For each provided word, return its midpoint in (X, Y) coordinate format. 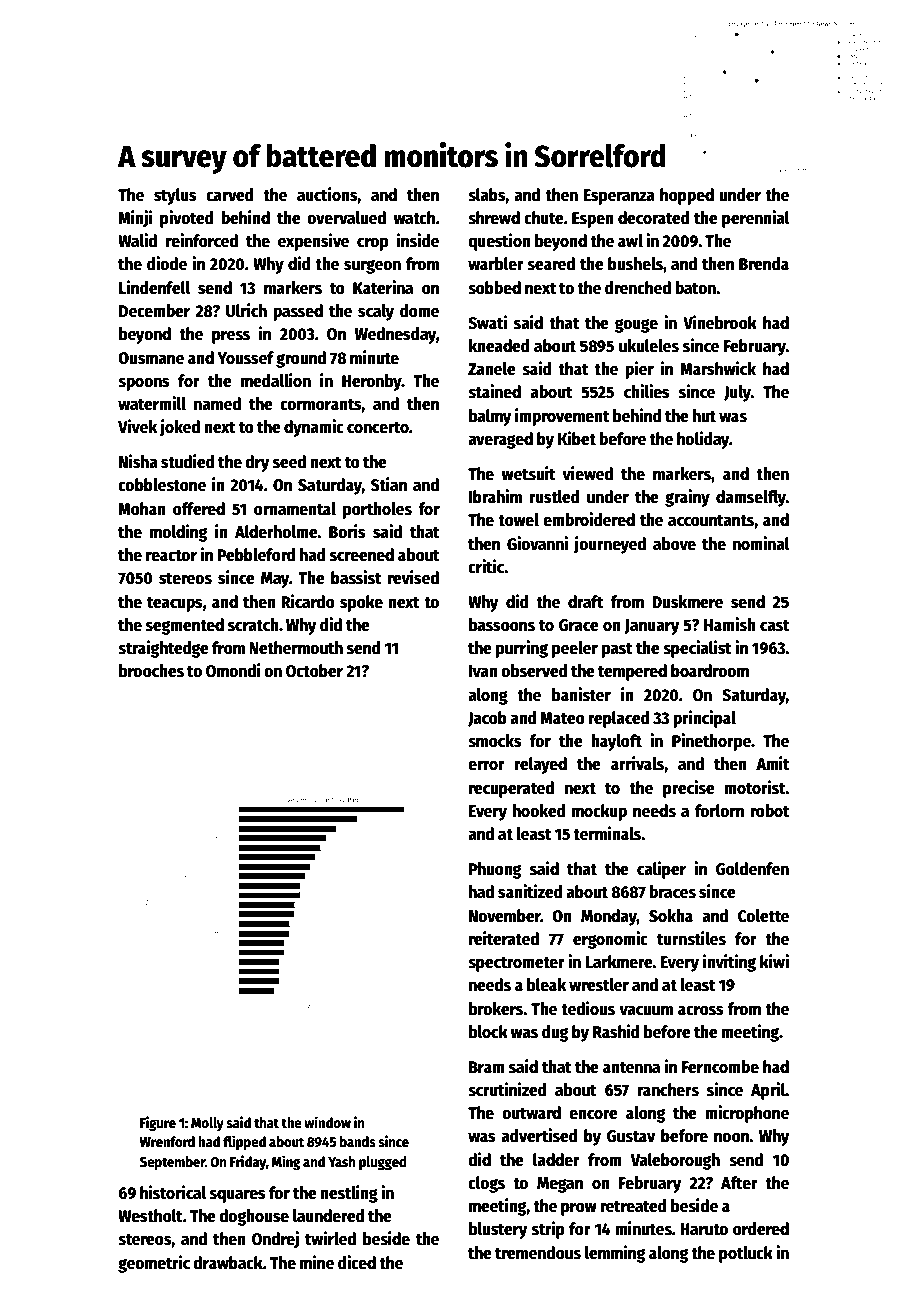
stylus (175, 196)
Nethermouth (296, 648)
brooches (151, 671)
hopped (687, 196)
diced (357, 1262)
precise (689, 789)
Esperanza (619, 197)
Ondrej (275, 1240)
